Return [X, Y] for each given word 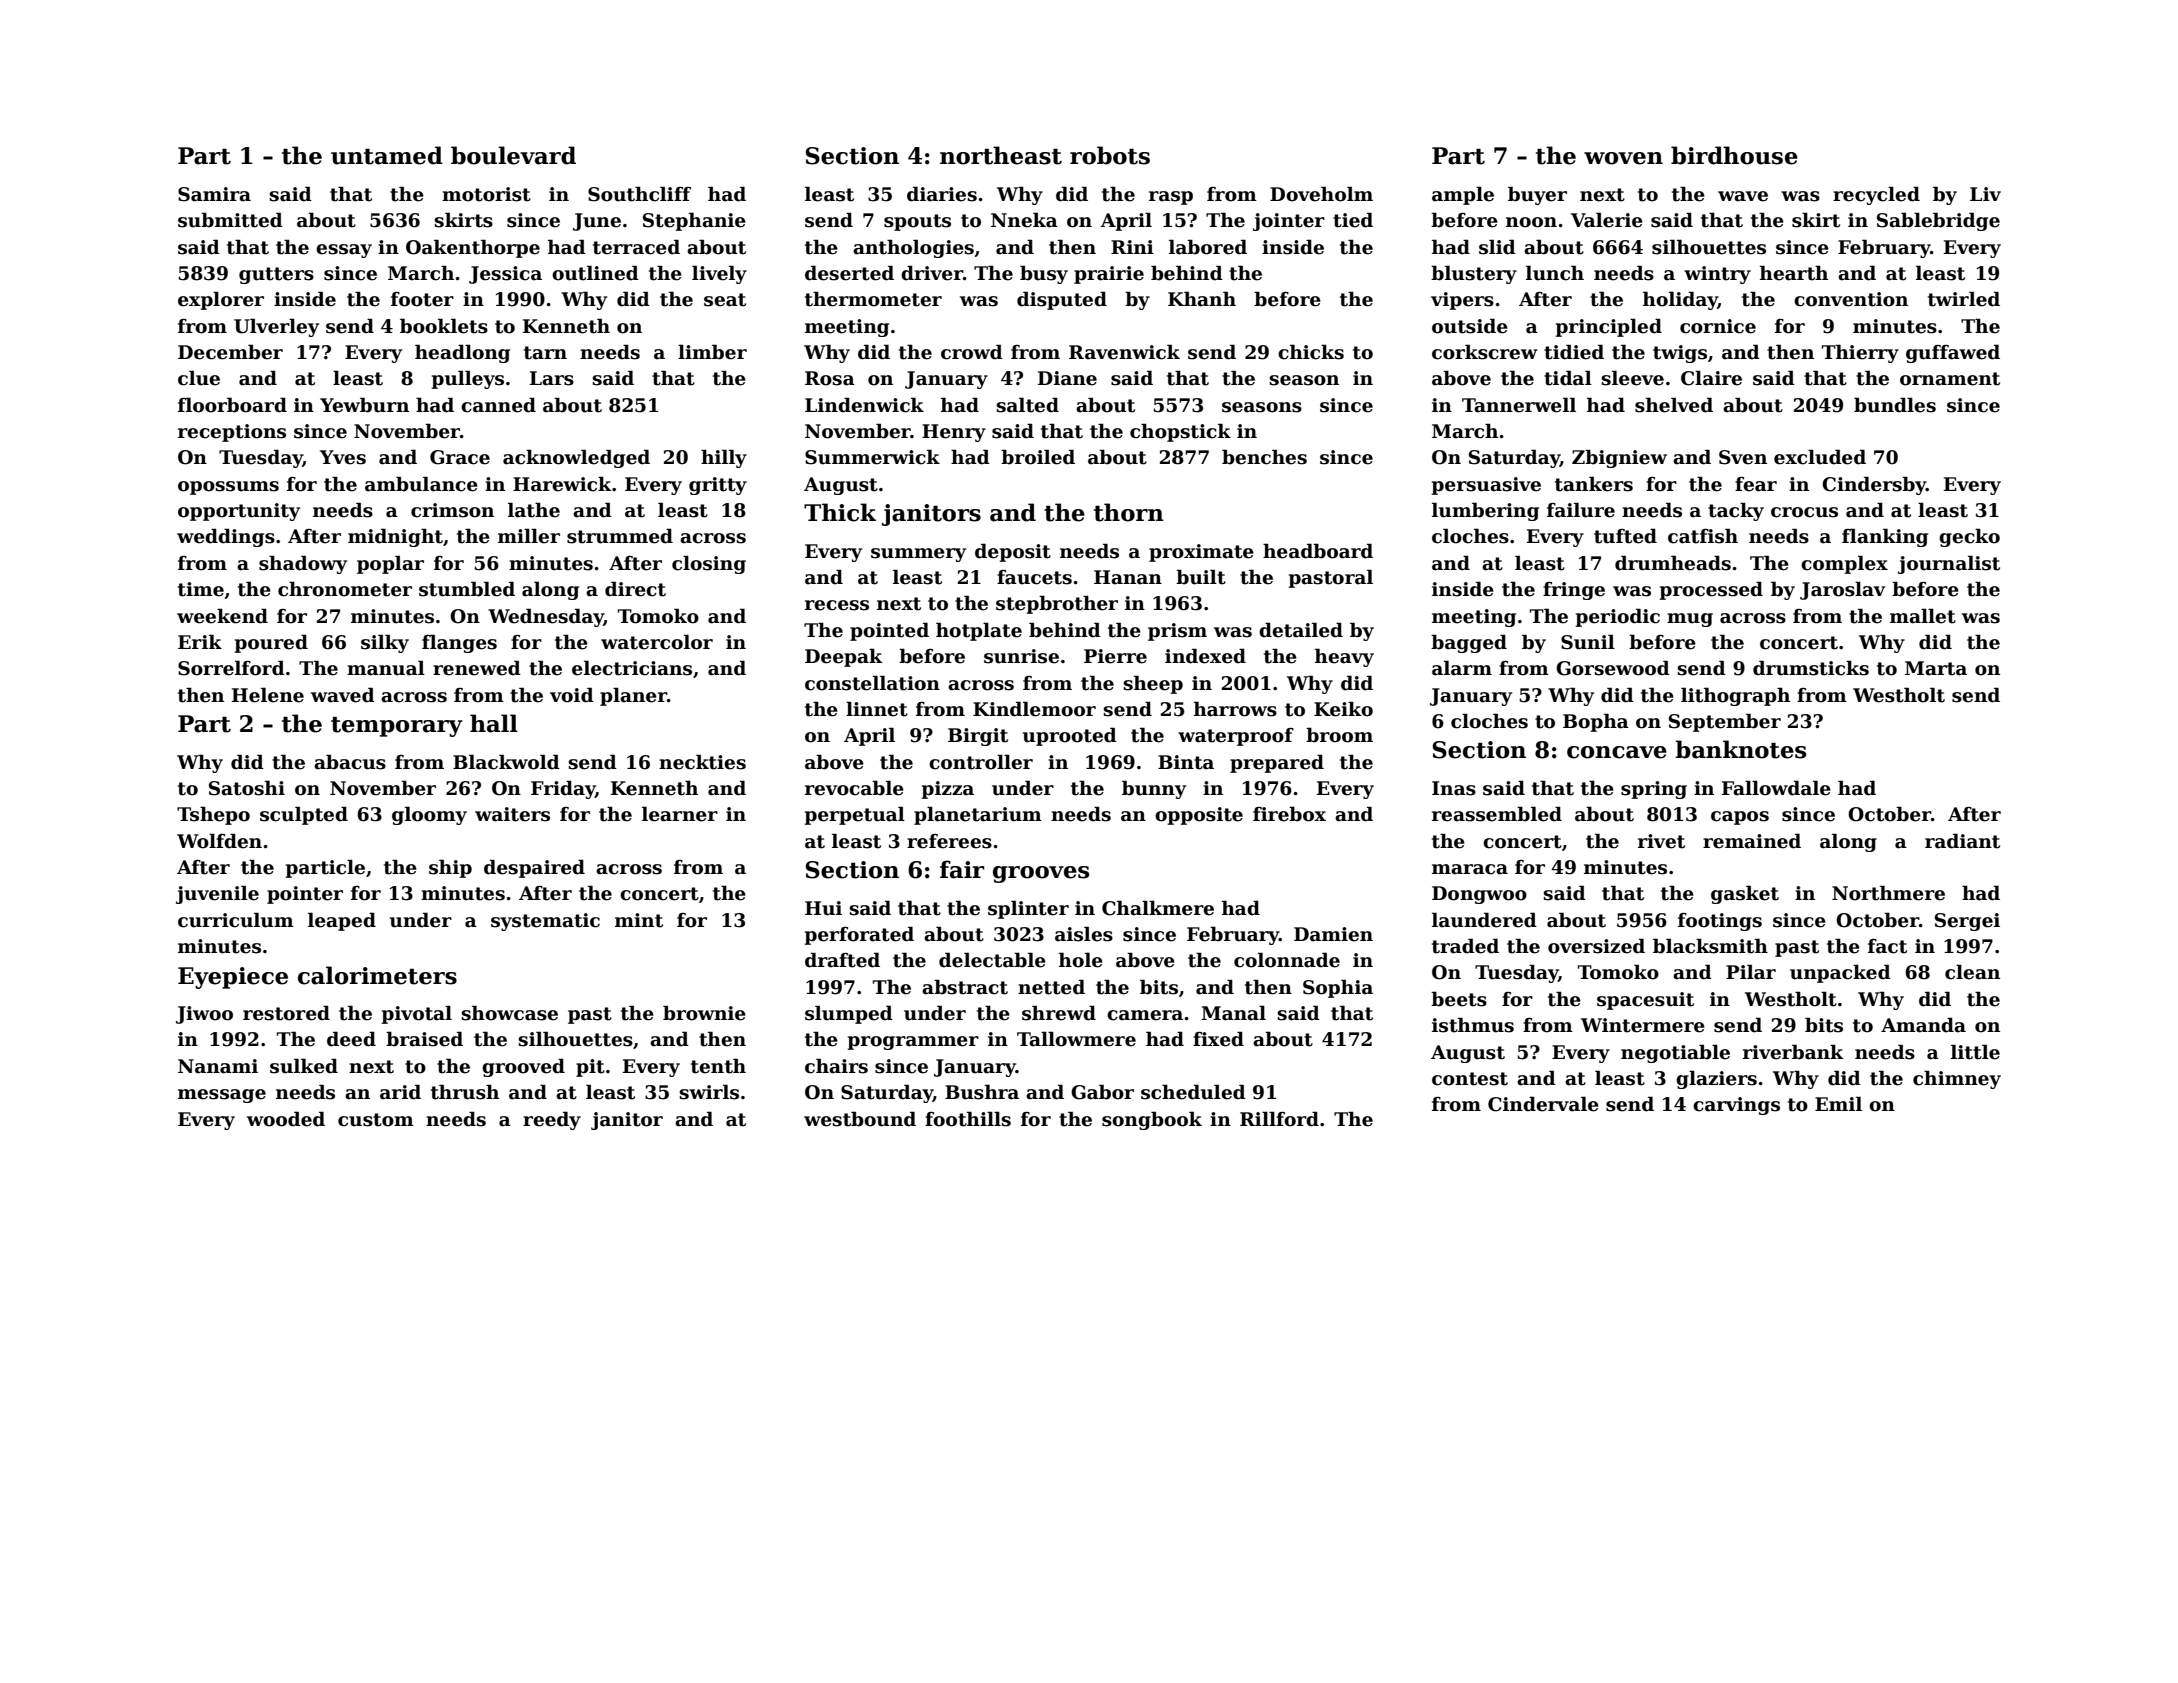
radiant [1962, 841]
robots [1110, 155]
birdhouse [1734, 155]
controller [981, 762]
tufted [1625, 536]
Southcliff [639, 194]
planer [633, 696]
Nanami [218, 1066]
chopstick [1180, 432]
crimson [452, 510]
